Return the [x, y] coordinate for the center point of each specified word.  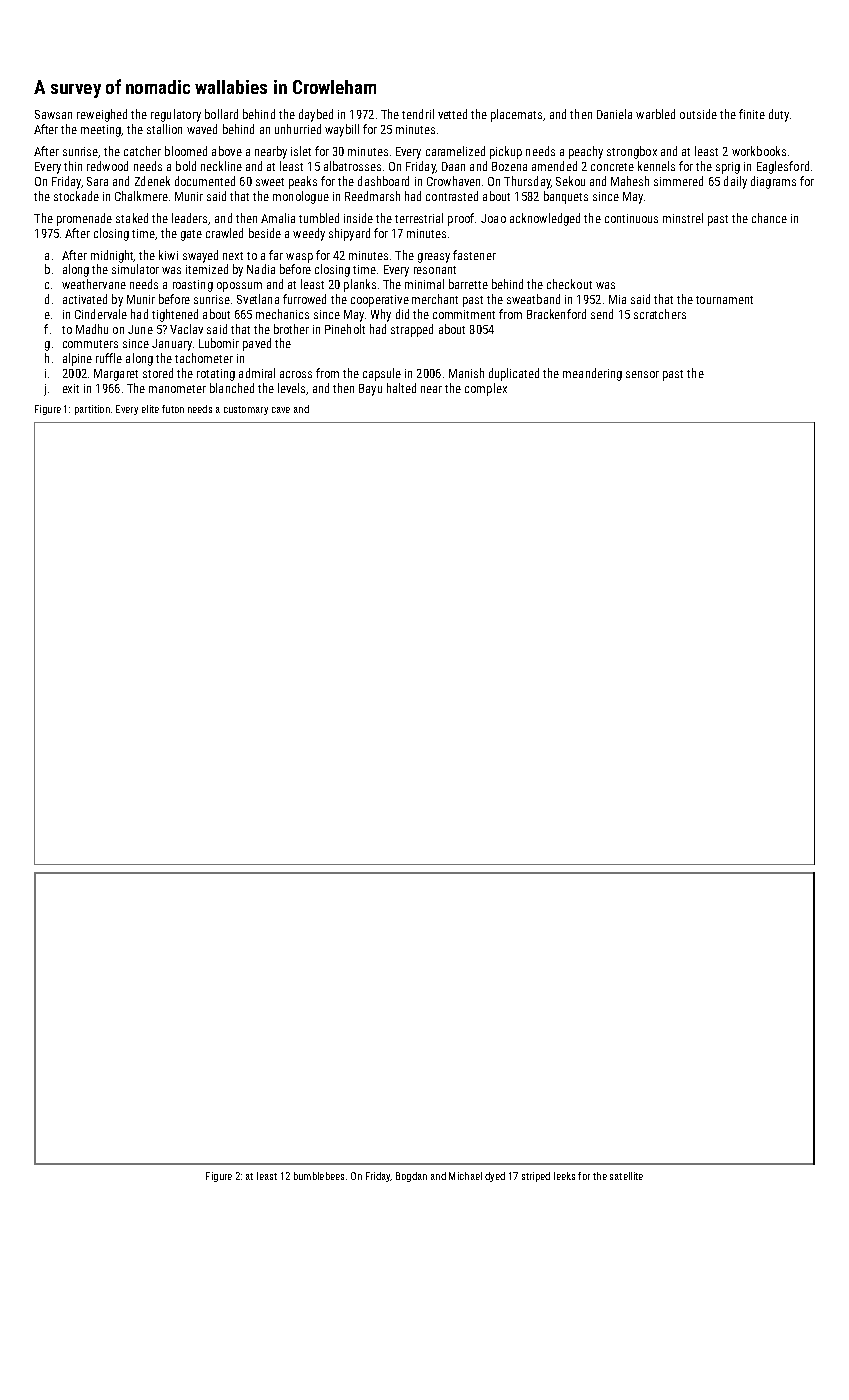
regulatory [176, 115]
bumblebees [319, 1176]
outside [698, 114]
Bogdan [411, 1177]
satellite [626, 1176]
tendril [418, 114]
